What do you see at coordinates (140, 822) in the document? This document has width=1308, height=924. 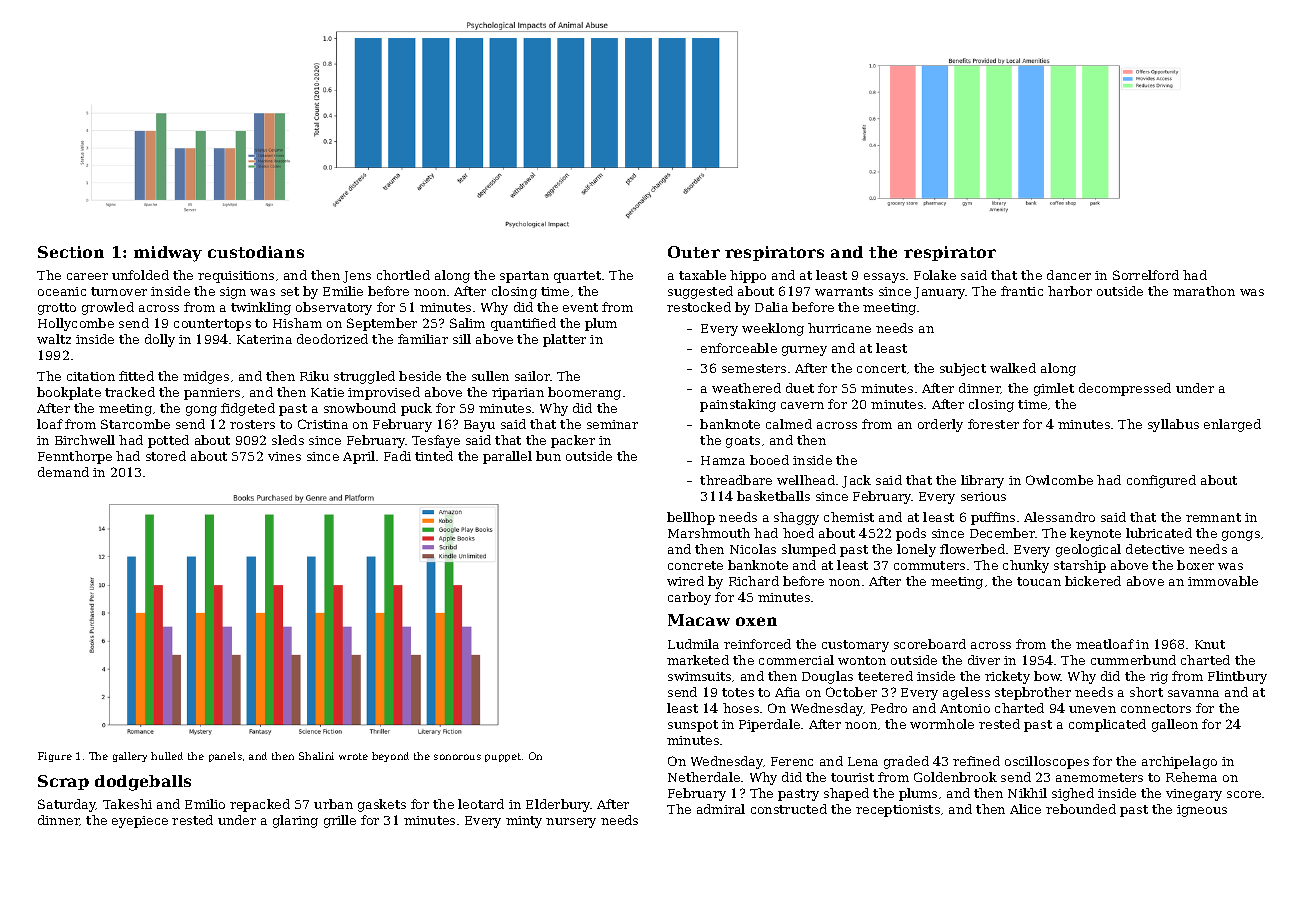 I see `eyepiece` at bounding box center [140, 822].
